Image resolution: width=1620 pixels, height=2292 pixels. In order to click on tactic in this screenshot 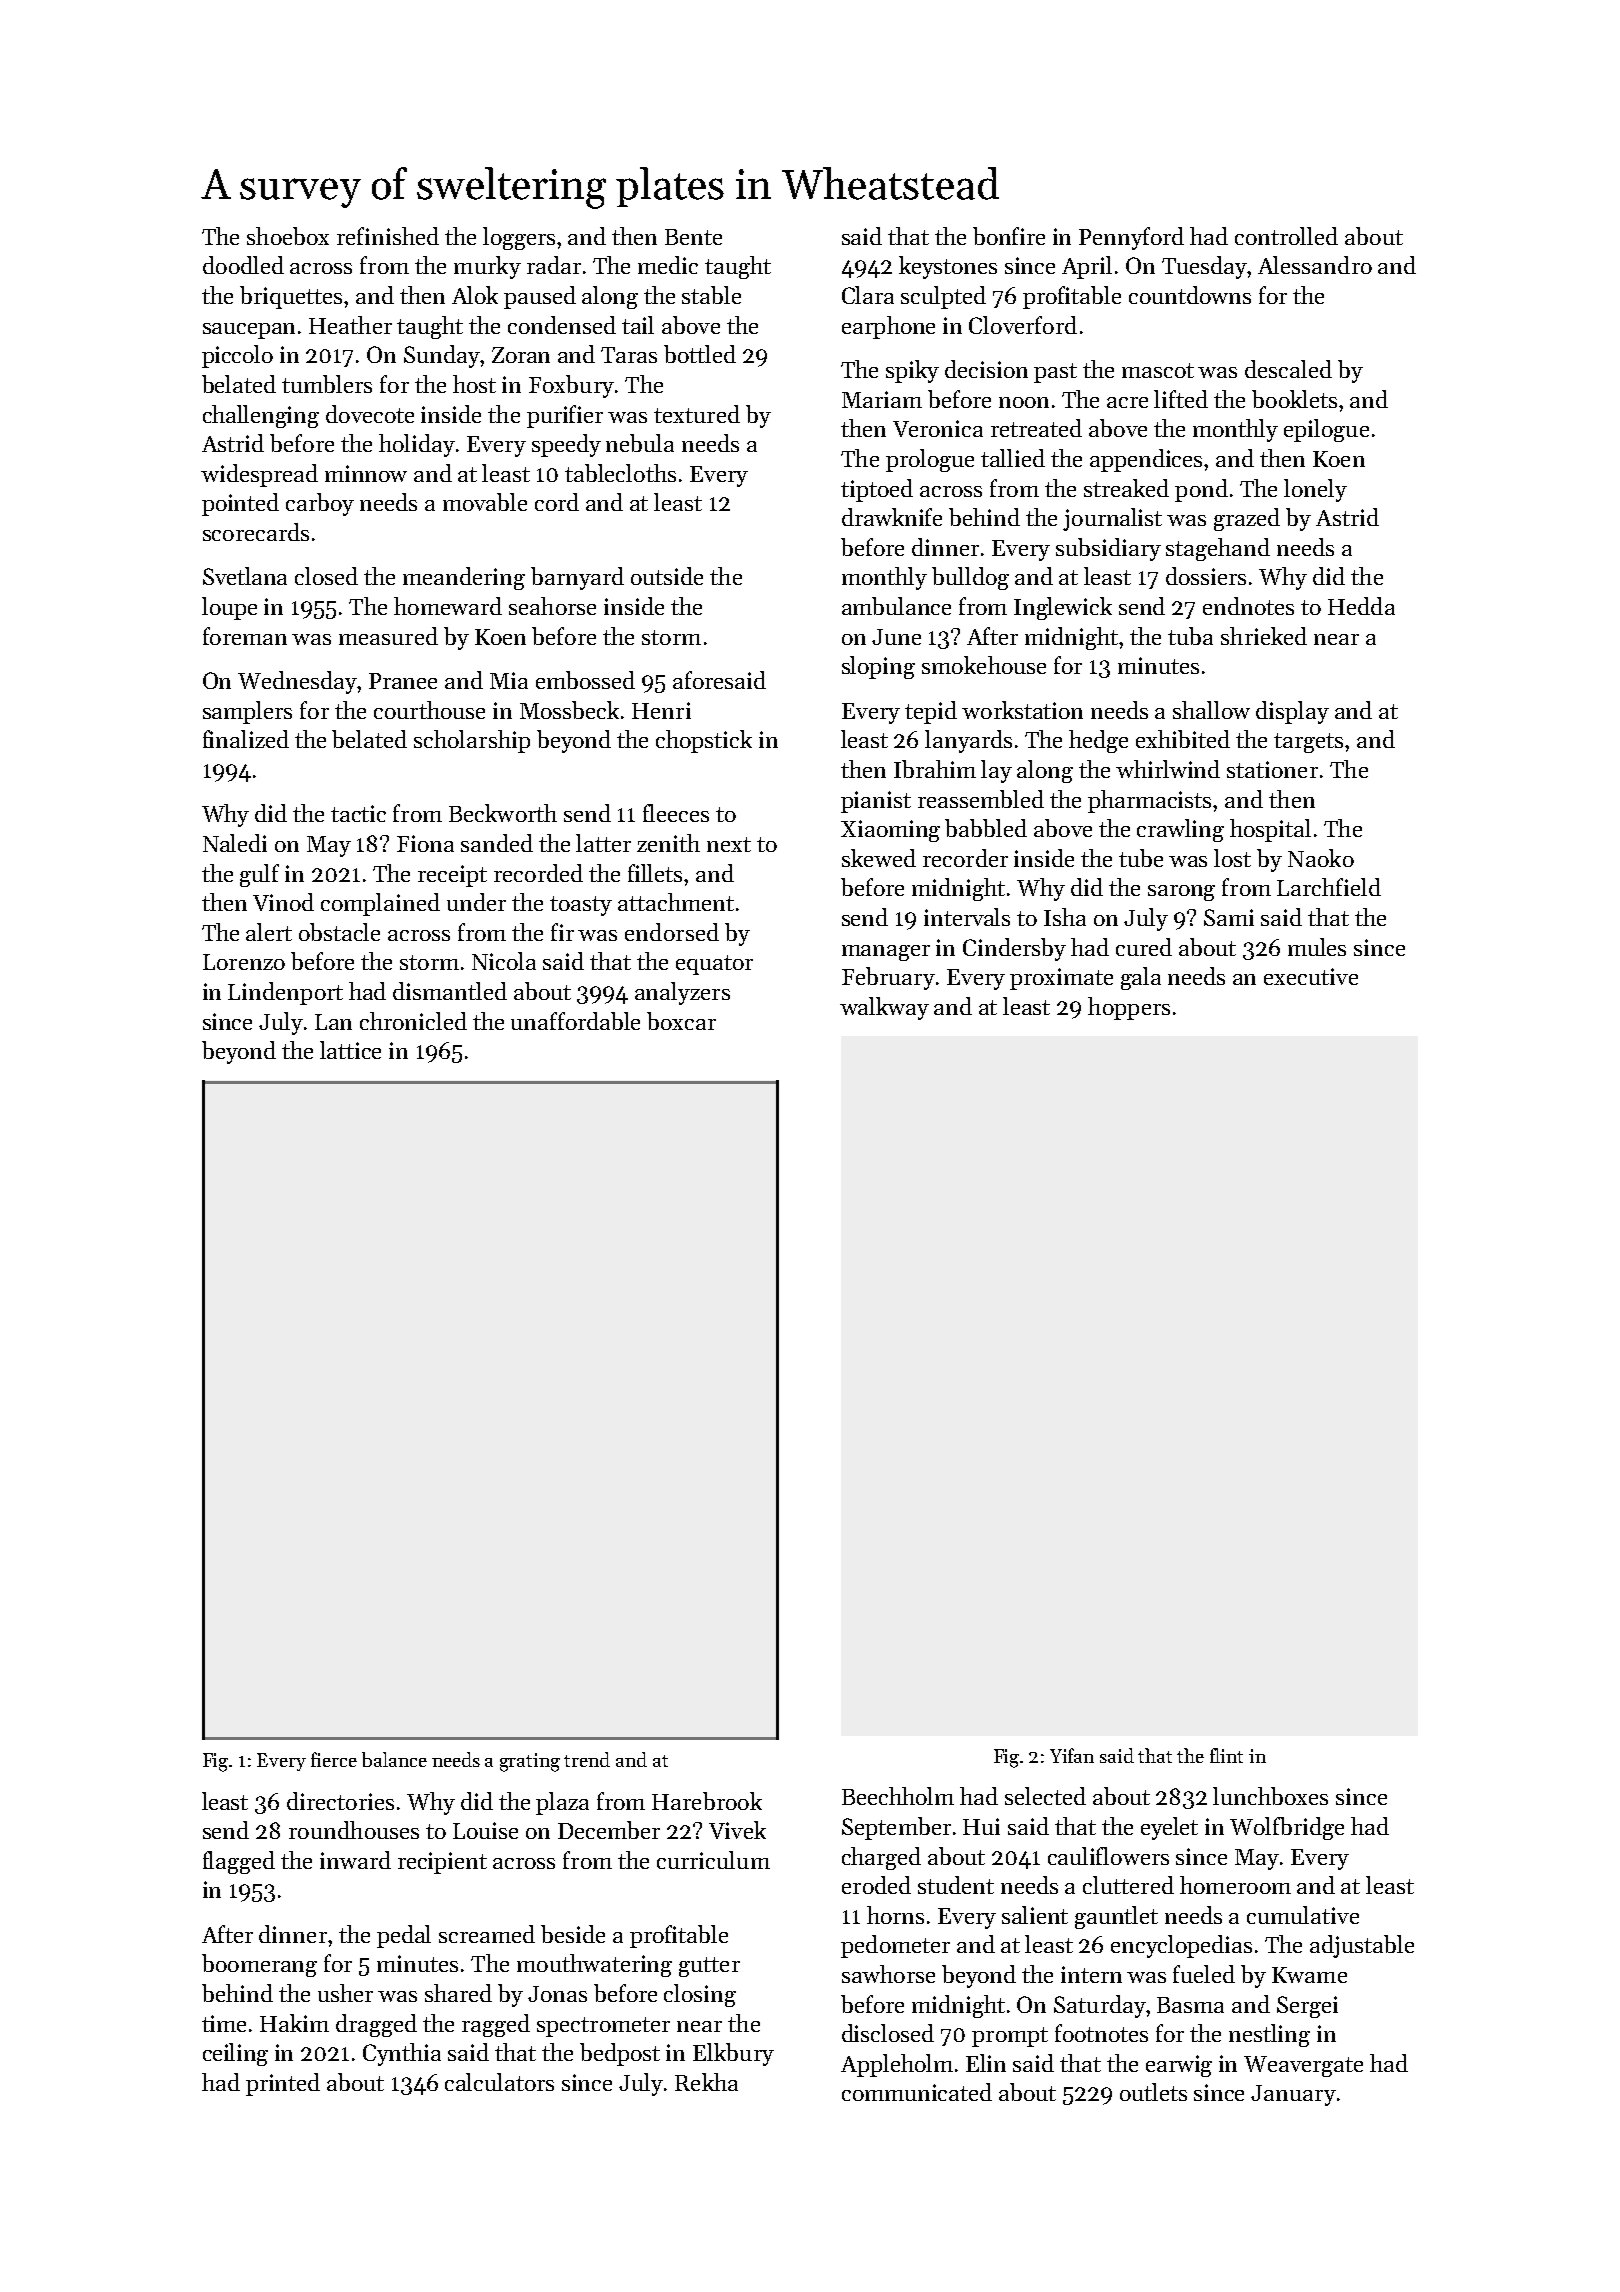, I will do `click(358, 813)`.
